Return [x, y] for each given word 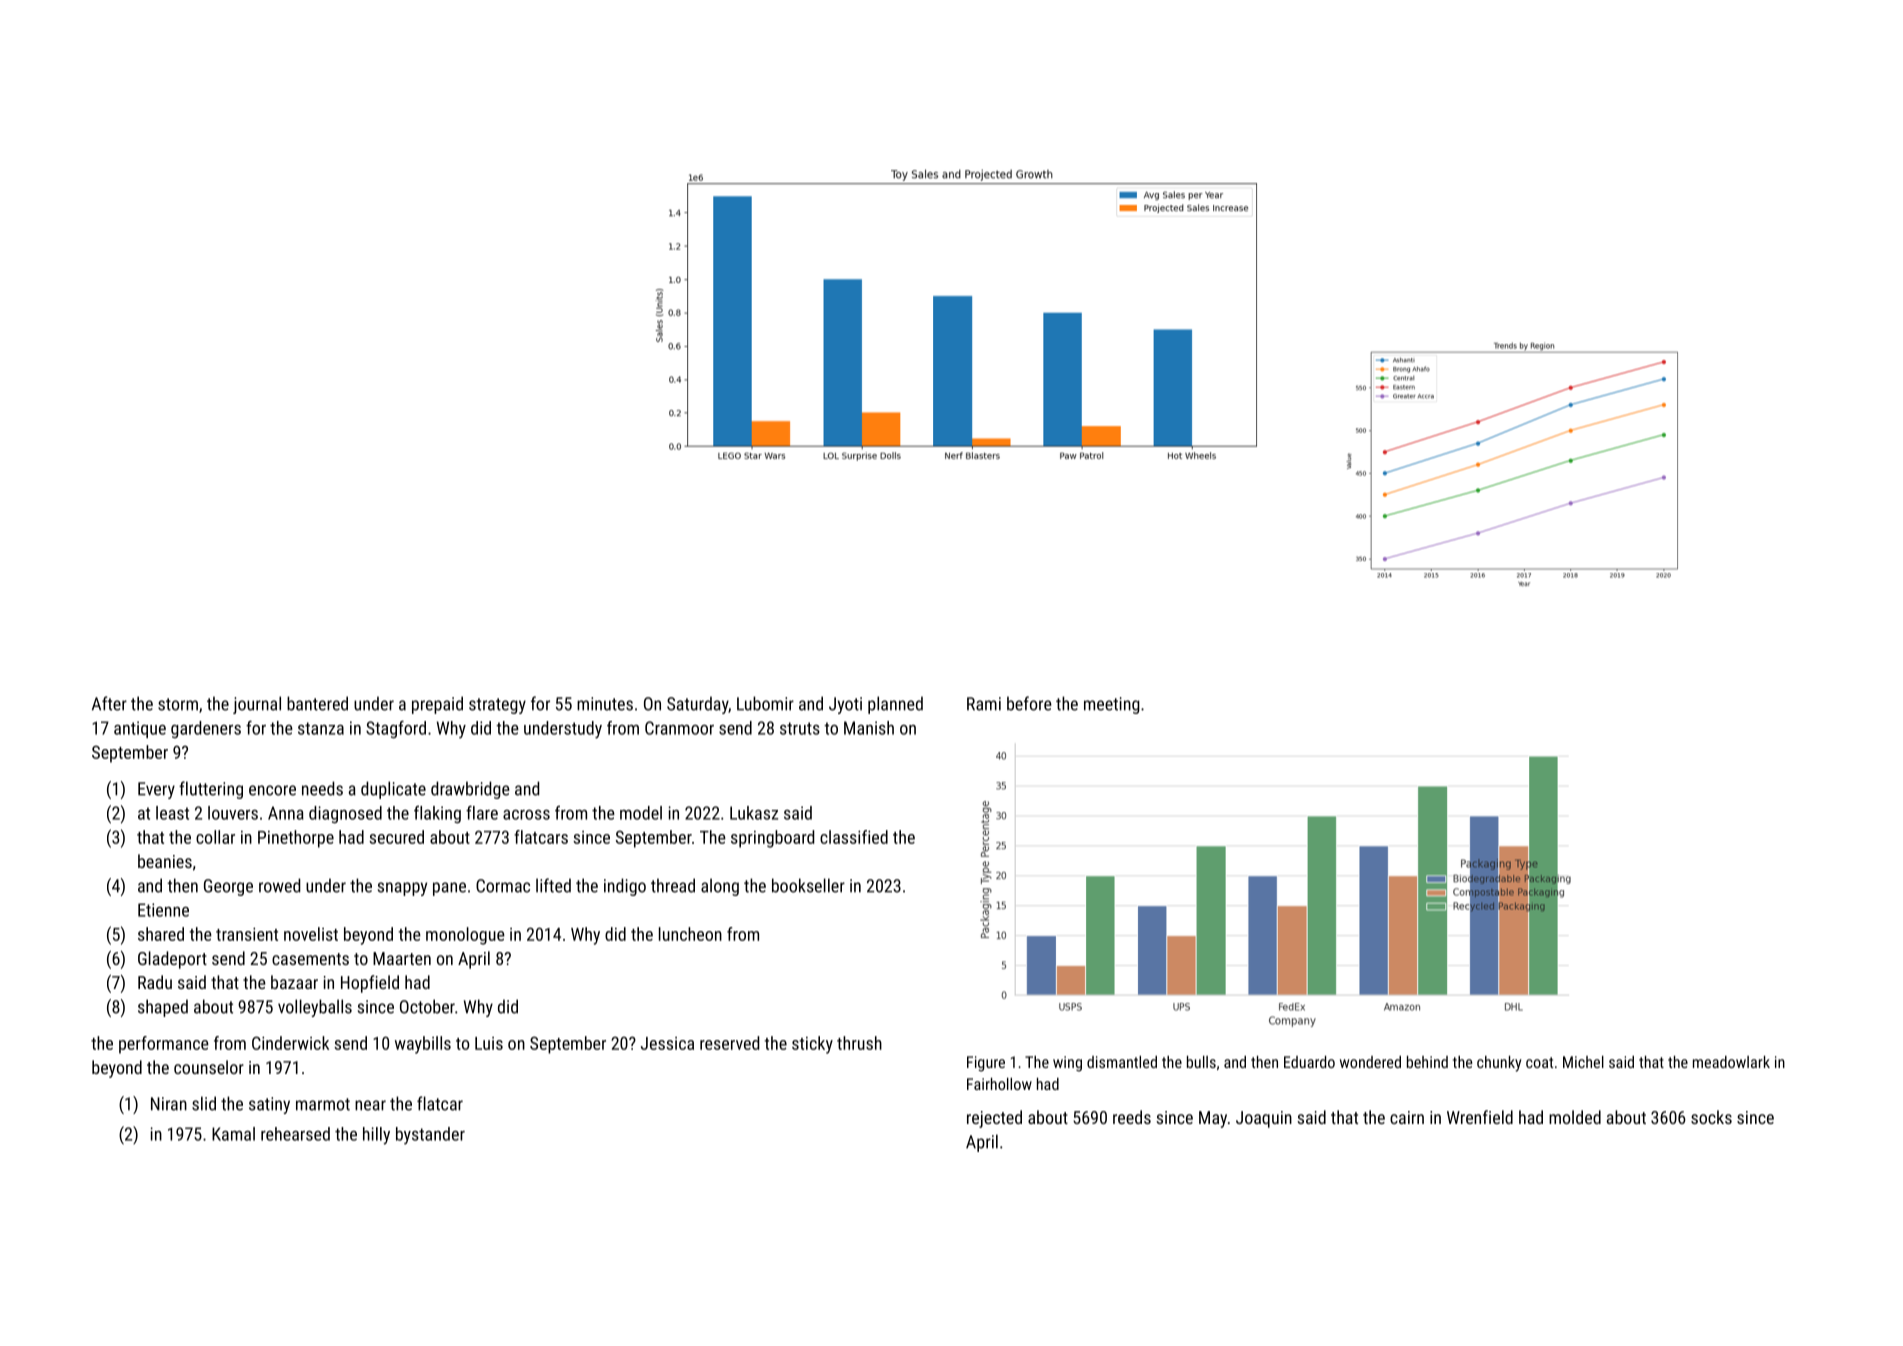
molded [1575, 1117]
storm [178, 704]
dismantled [1122, 1062]
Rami [984, 704]
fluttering [211, 790]
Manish [869, 728]
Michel [1583, 1062]
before [1029, 703]
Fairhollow [999, 1084]
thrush [859, 1043]
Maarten [402, 958]
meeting [1112, 705]
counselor [209, 1067]
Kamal [233, 1134]
